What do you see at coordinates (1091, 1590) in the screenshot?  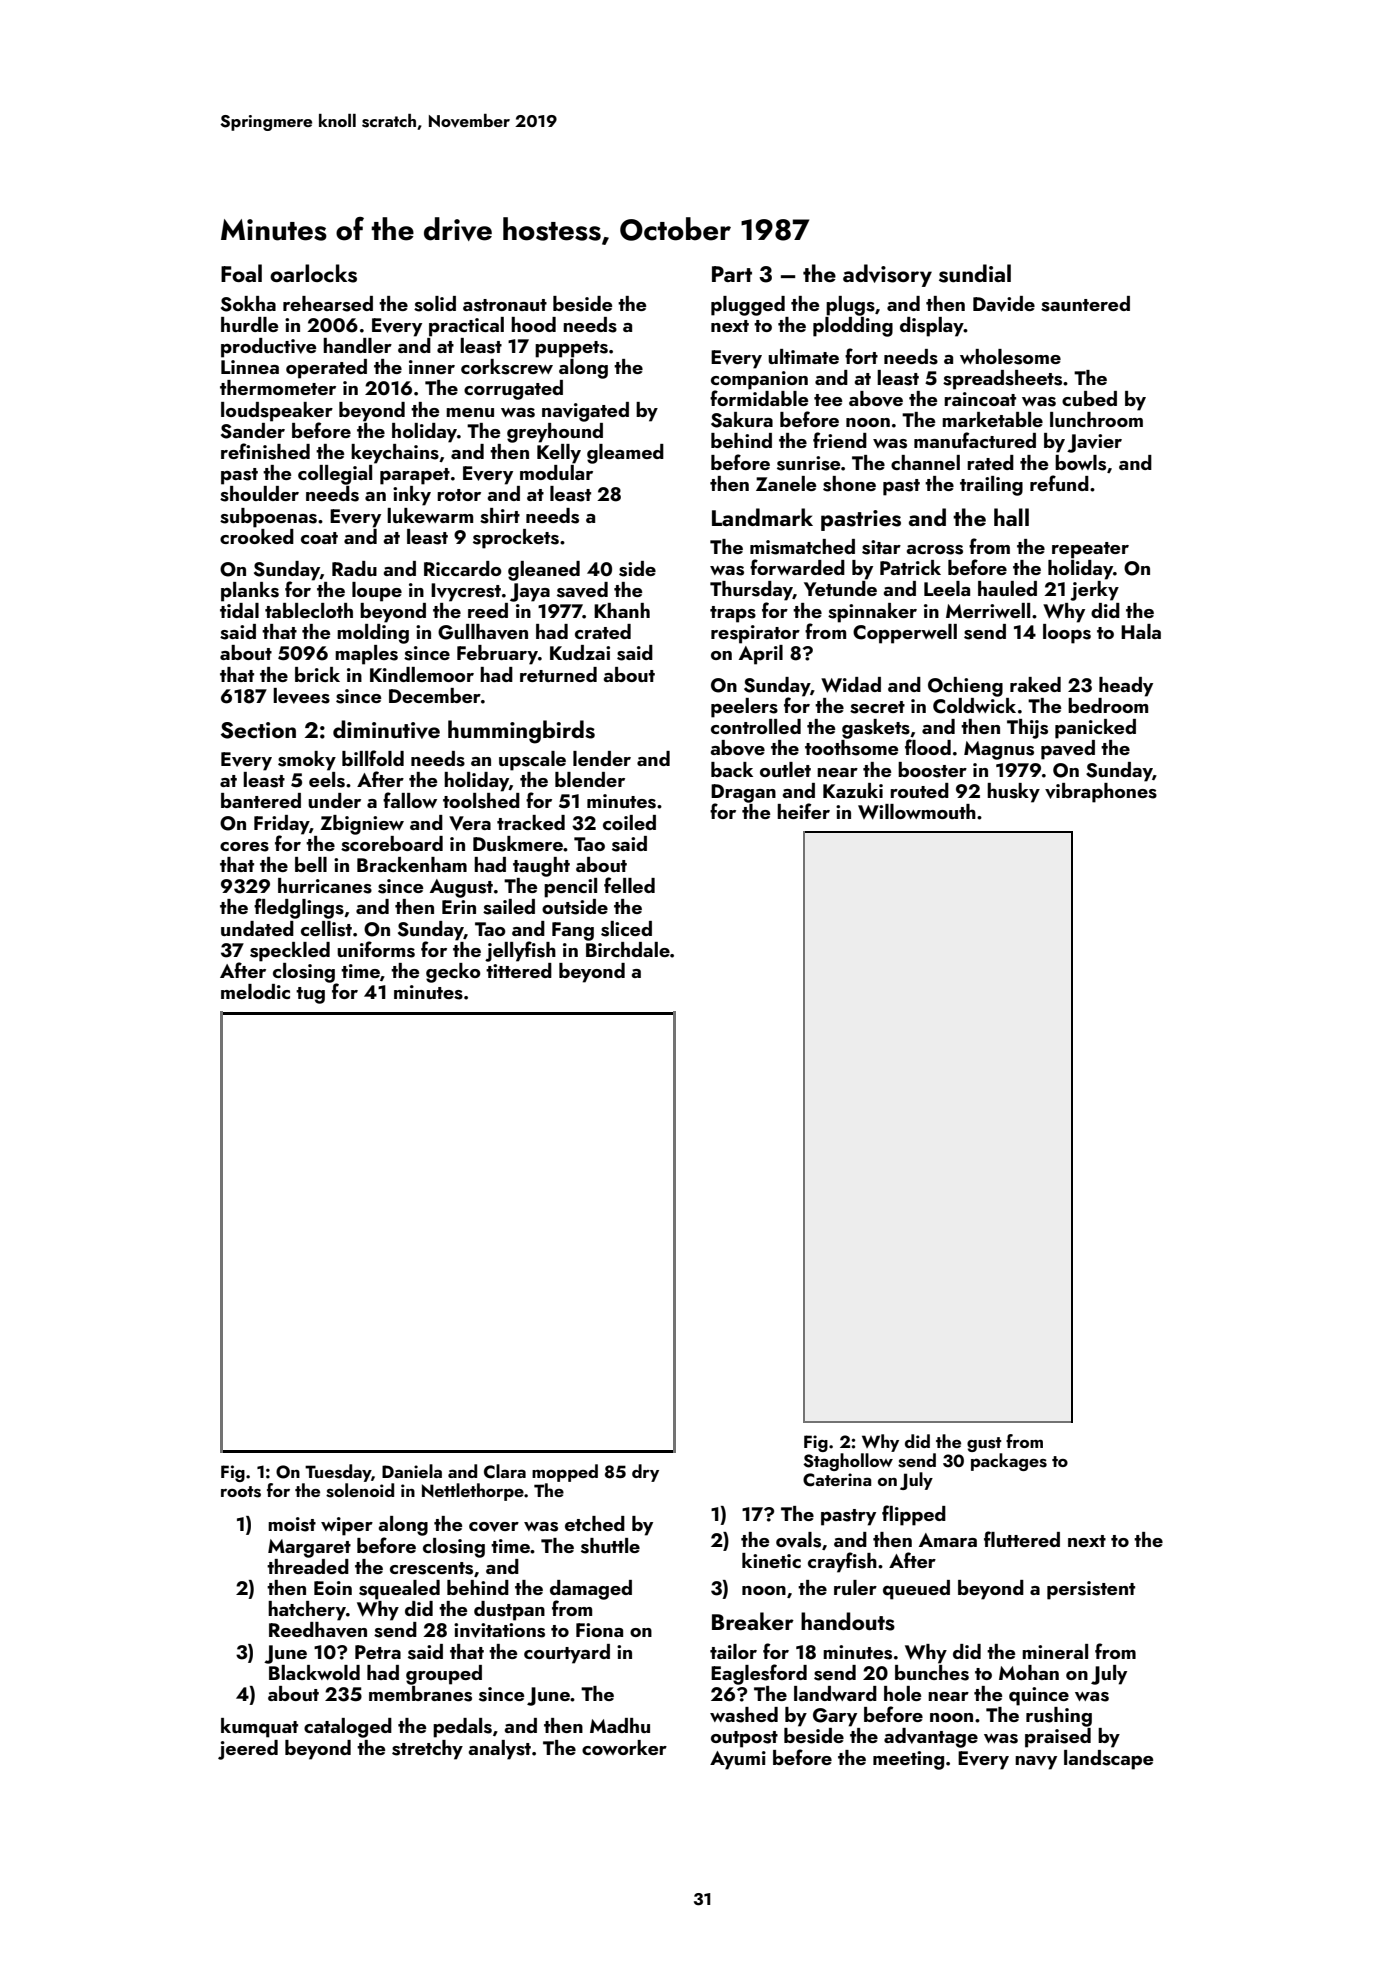 I see `persistent` at bounding box center [1091, 1590].
